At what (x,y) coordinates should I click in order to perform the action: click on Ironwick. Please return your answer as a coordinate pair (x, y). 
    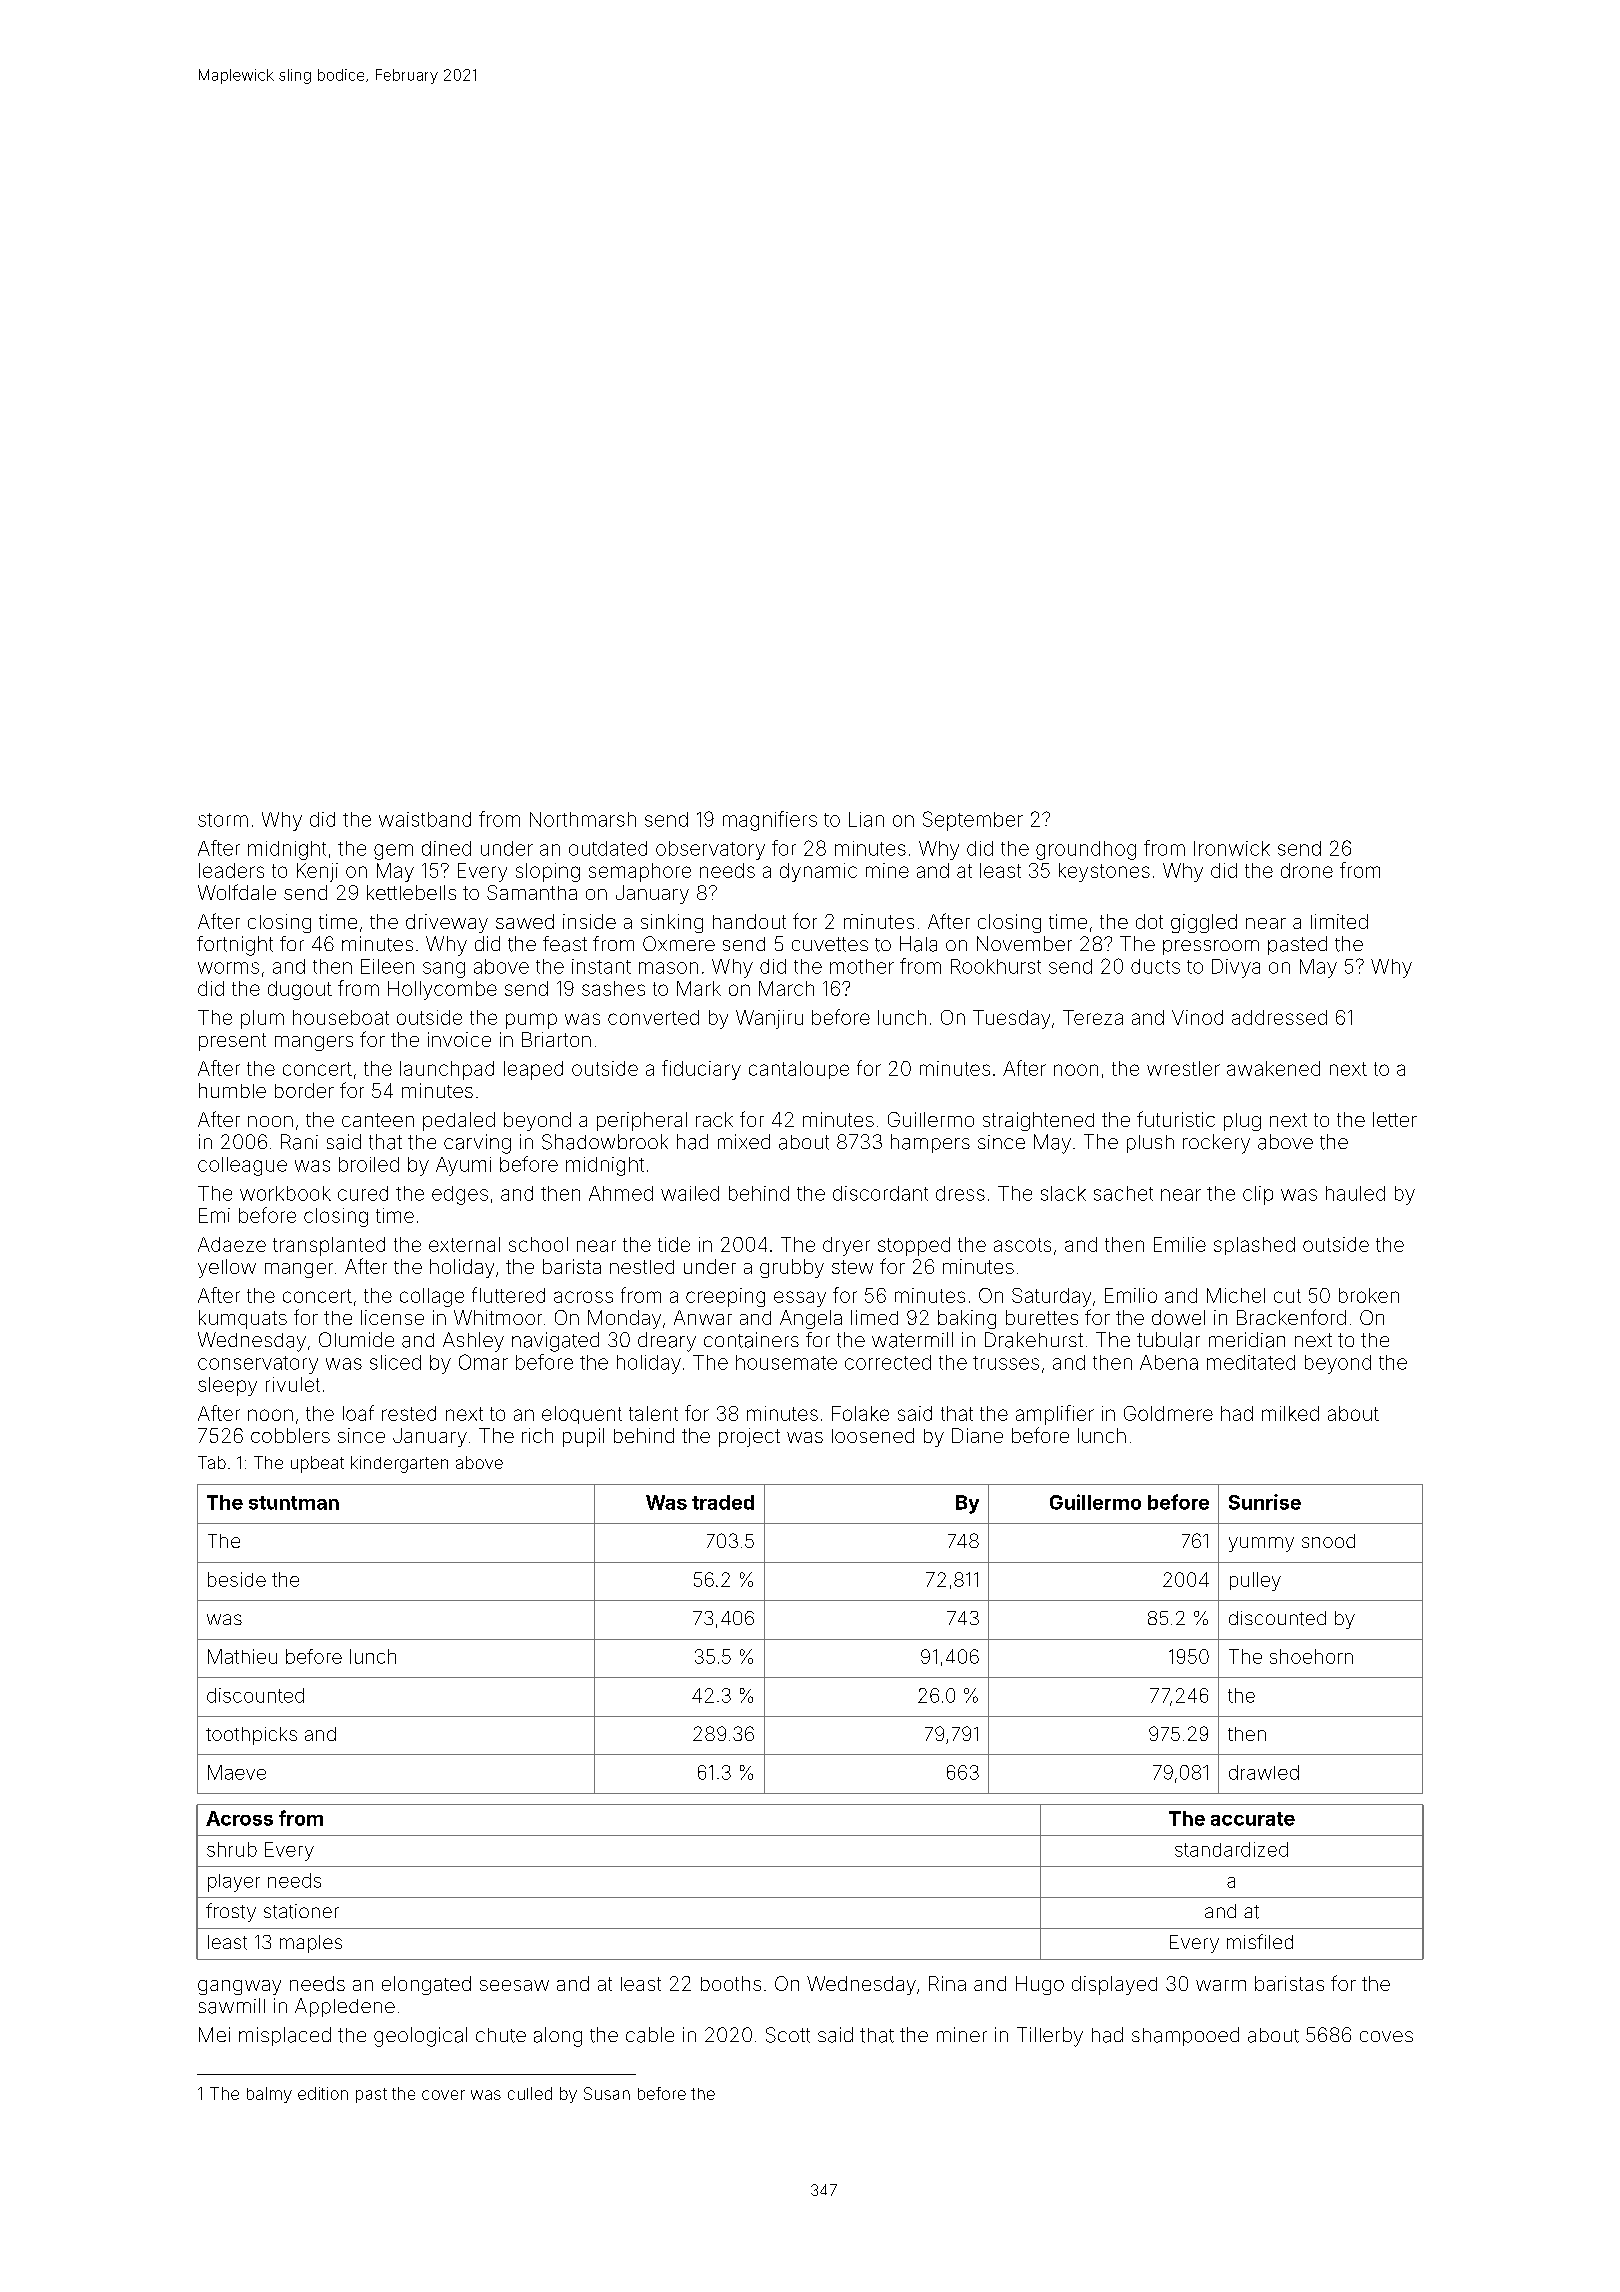
    Looking at the image, I should click on (1232, 848).
